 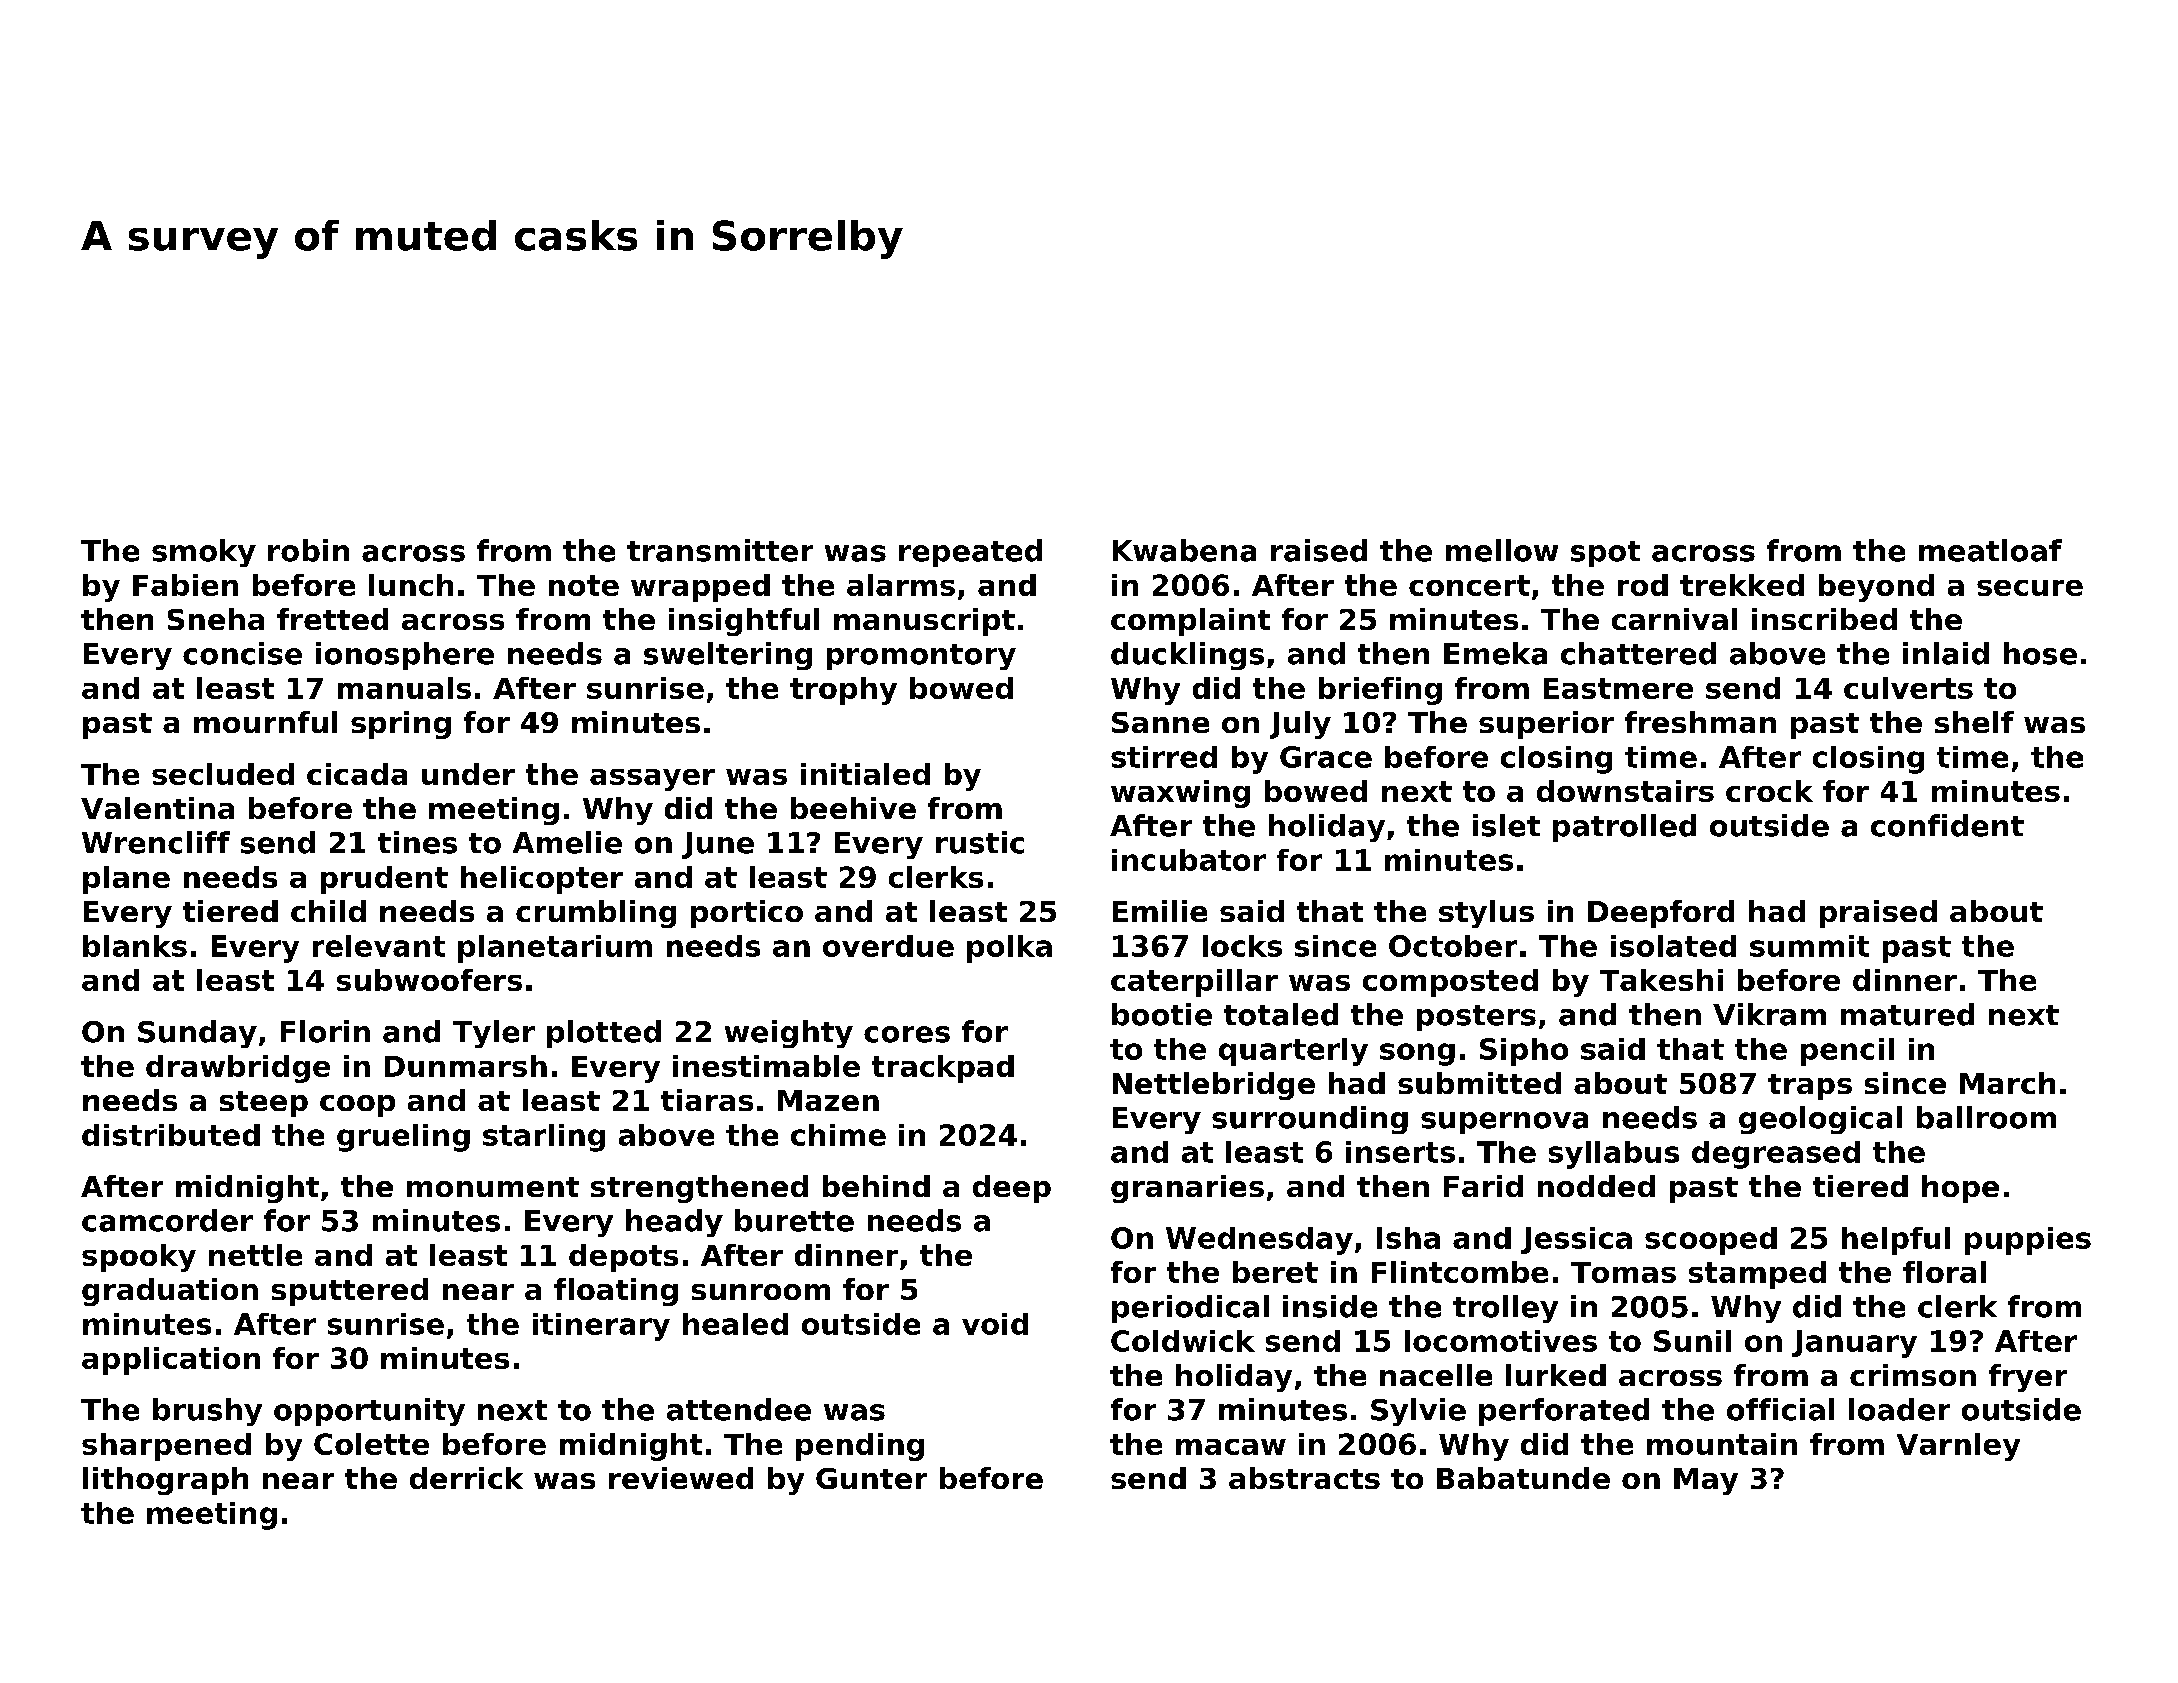 What do you see at coordinates (1769, 791) in the image?
I see `crock` at bounding box center [1769, 791].
